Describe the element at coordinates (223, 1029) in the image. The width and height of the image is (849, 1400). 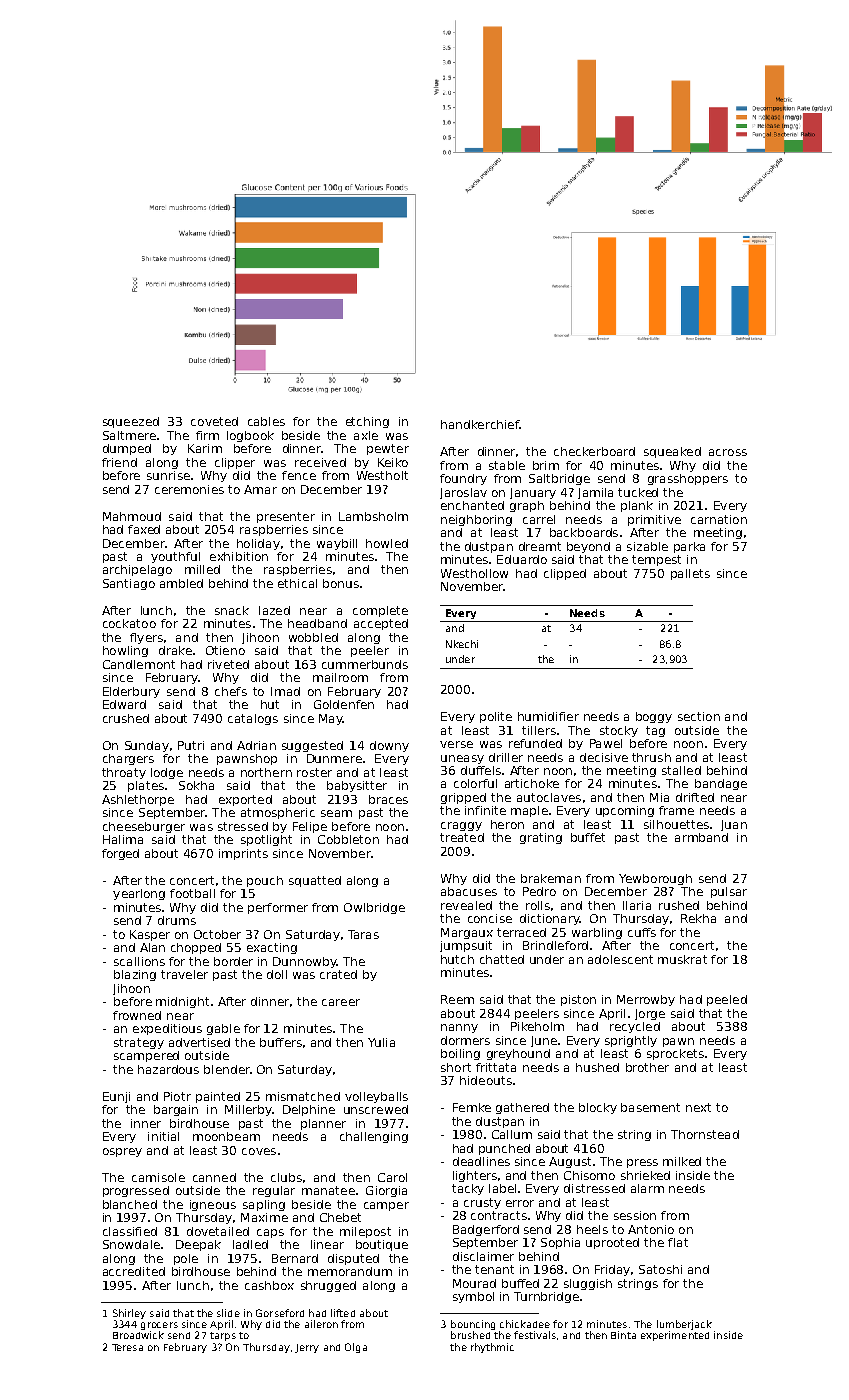
I see `gable` at that location.
